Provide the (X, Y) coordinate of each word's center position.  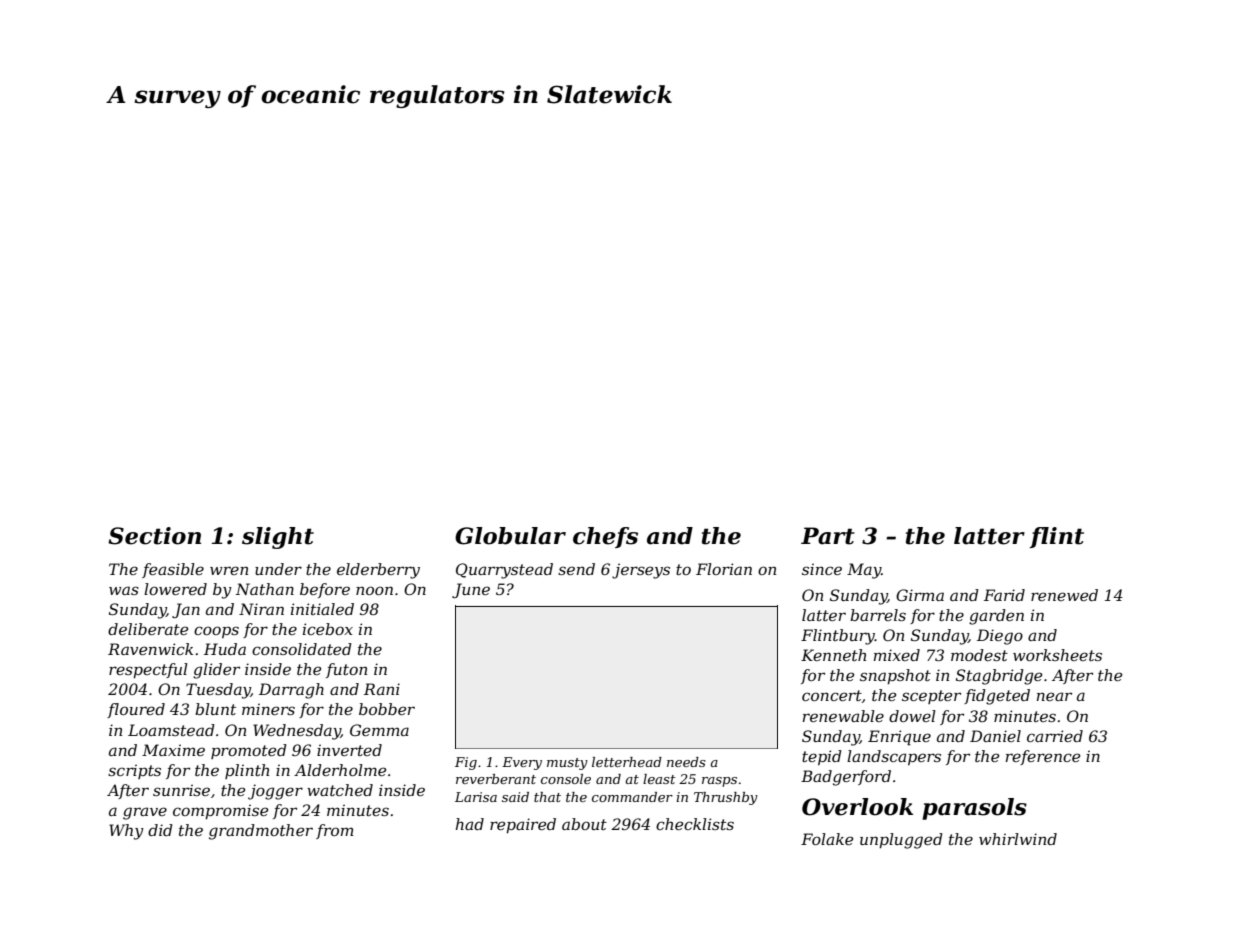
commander (632, 797)
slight (278, 538)
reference (1043, 757)
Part (828, 536)
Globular (510, 536)
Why (126, 832)
